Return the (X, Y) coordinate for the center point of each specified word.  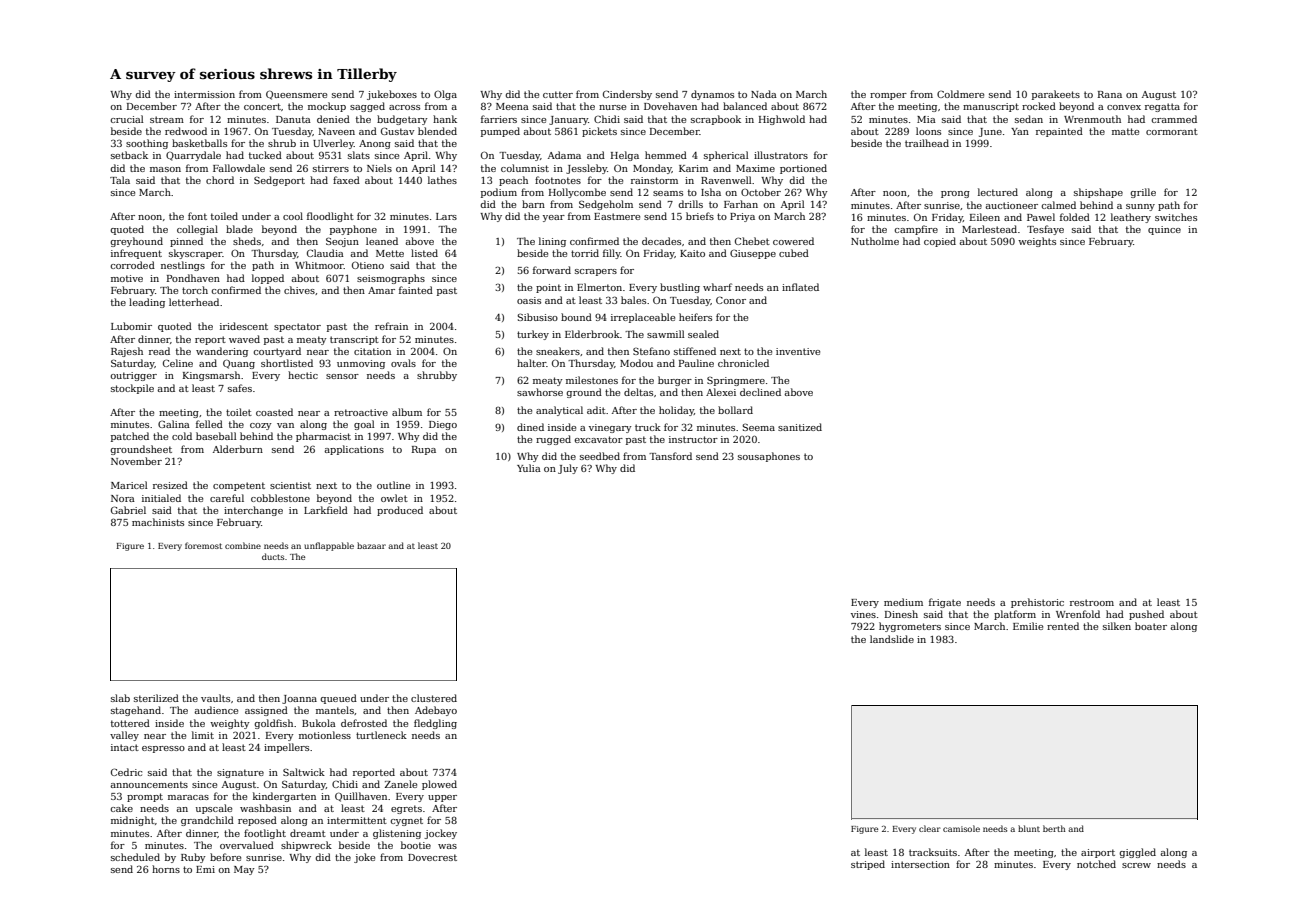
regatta (1162, 107)
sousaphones (769, 457)
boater (1151, 626)
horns (166, 869)
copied (940, 242)
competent (239, 486)
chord (220, 180)
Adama (564, 155)
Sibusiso (537, 317)
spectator (297, 327)
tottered (130, 723)
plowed (439, 785)
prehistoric (1037, 603)
